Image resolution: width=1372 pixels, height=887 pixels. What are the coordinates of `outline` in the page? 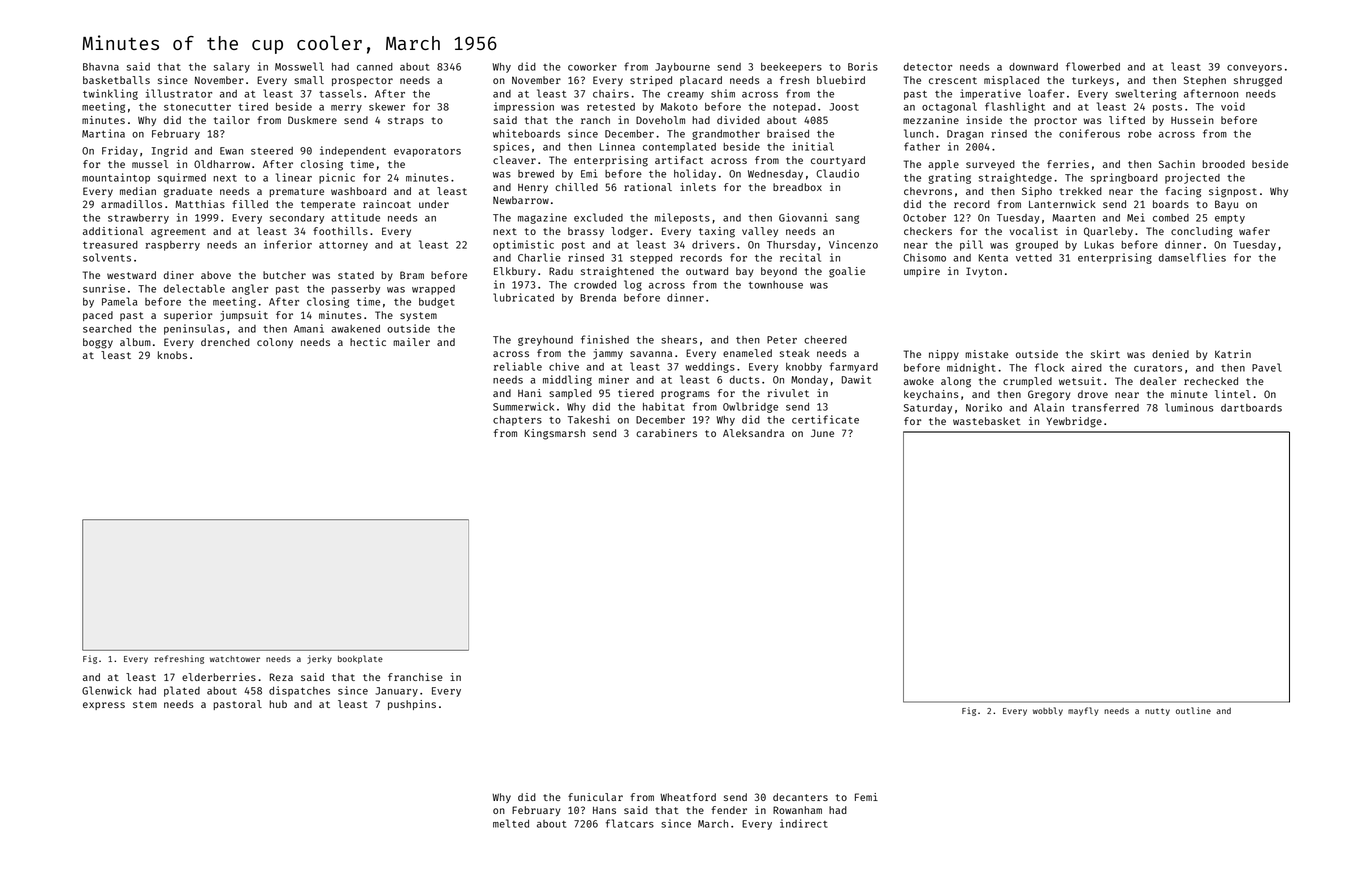 It's located at (1193, 710).
